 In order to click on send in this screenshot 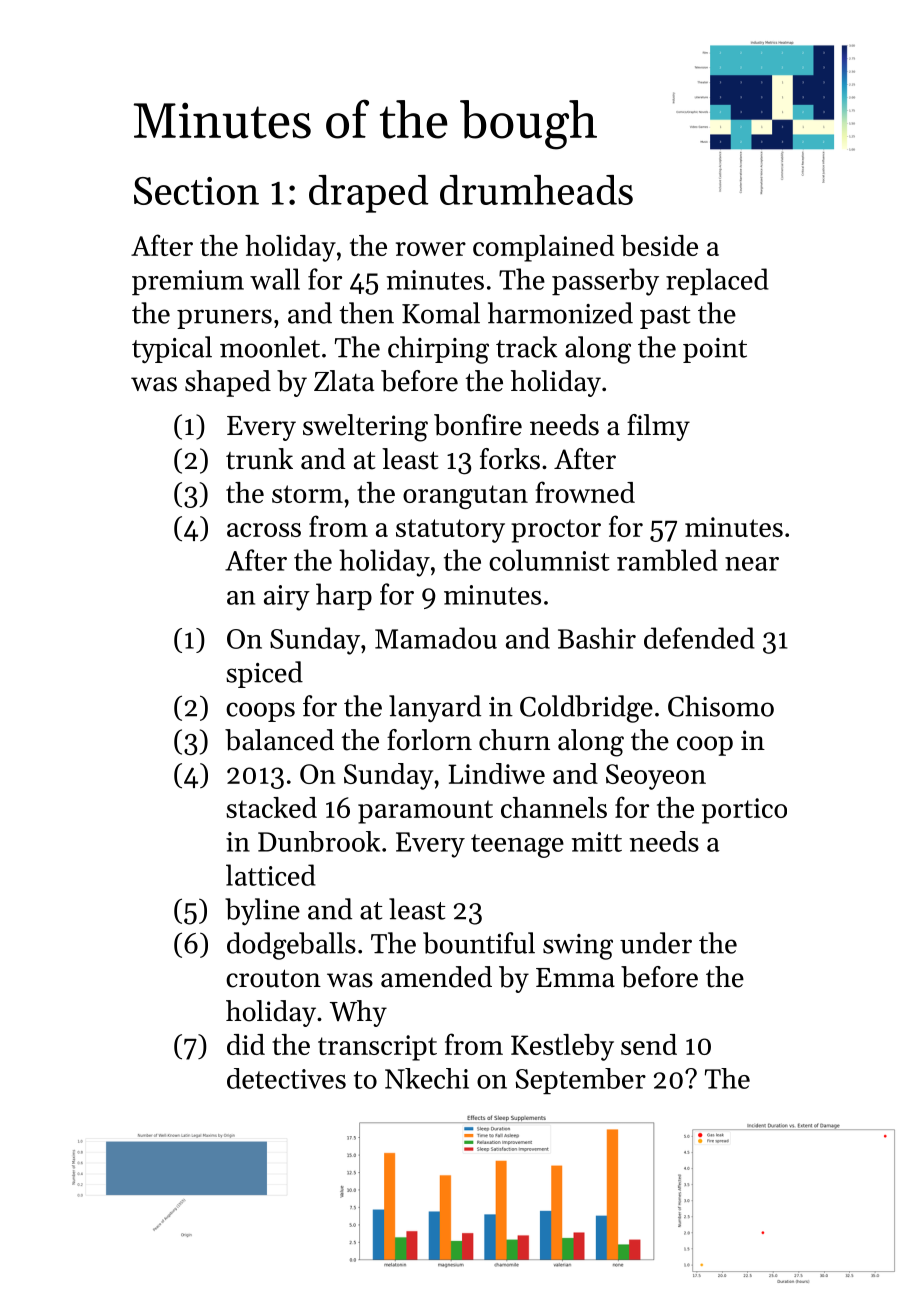, I will do `click(649, 1044)`.
